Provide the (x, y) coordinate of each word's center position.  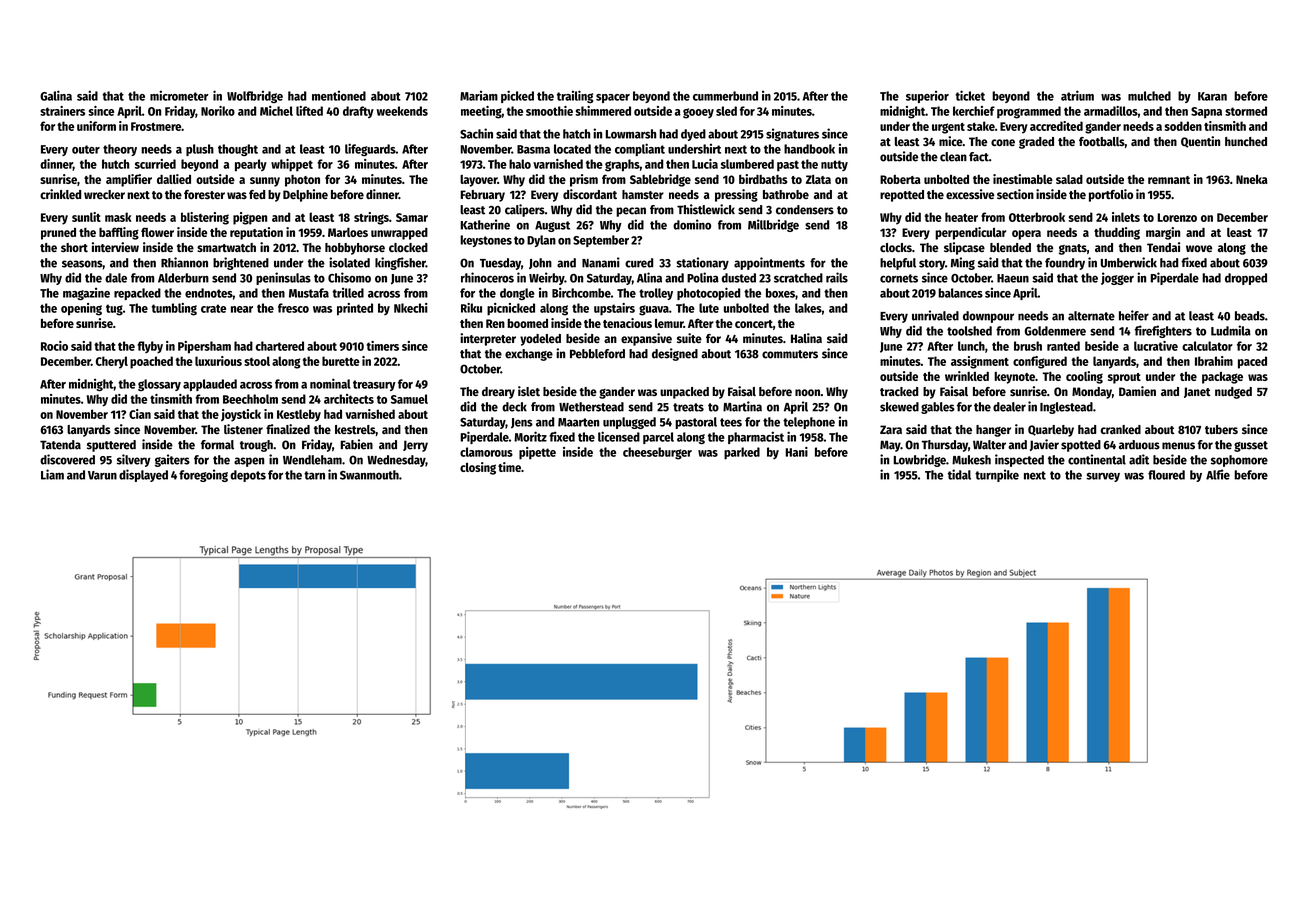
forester (204, 194)
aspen (249, 462)
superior (927, 97)
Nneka (1252, 179)
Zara (891, 429)
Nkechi (411, 308)
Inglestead (1066, 408)
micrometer (179, 95)
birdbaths (763, 179)
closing (478, 468)
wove (1199, 248)
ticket (970, 95)
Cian (140, 414)
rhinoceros (487, 277)
